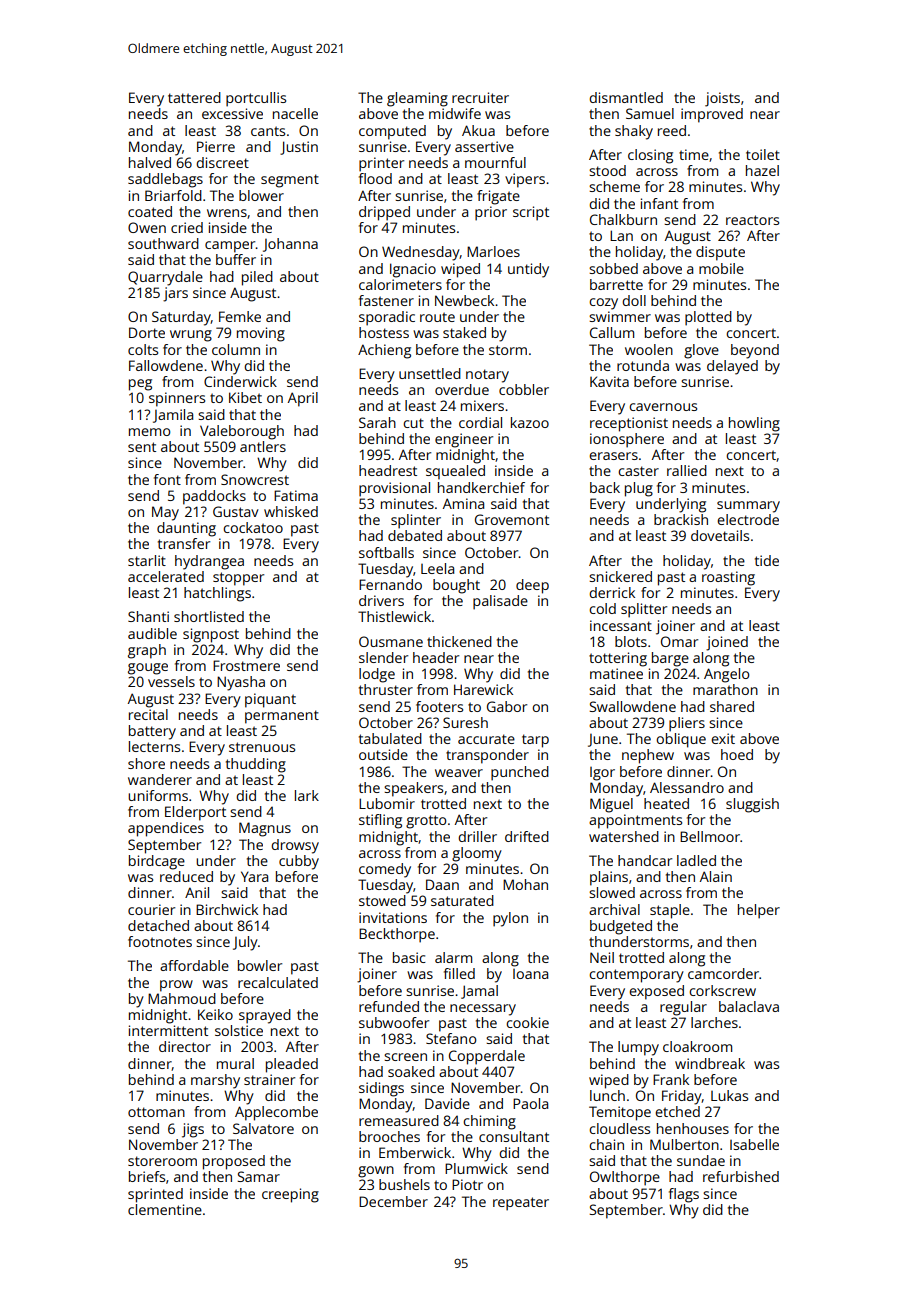 The height and width of the image is (1316, 908). Describe the element at coordinates (193, 1130) in the image. I see `jigs` at that location.
